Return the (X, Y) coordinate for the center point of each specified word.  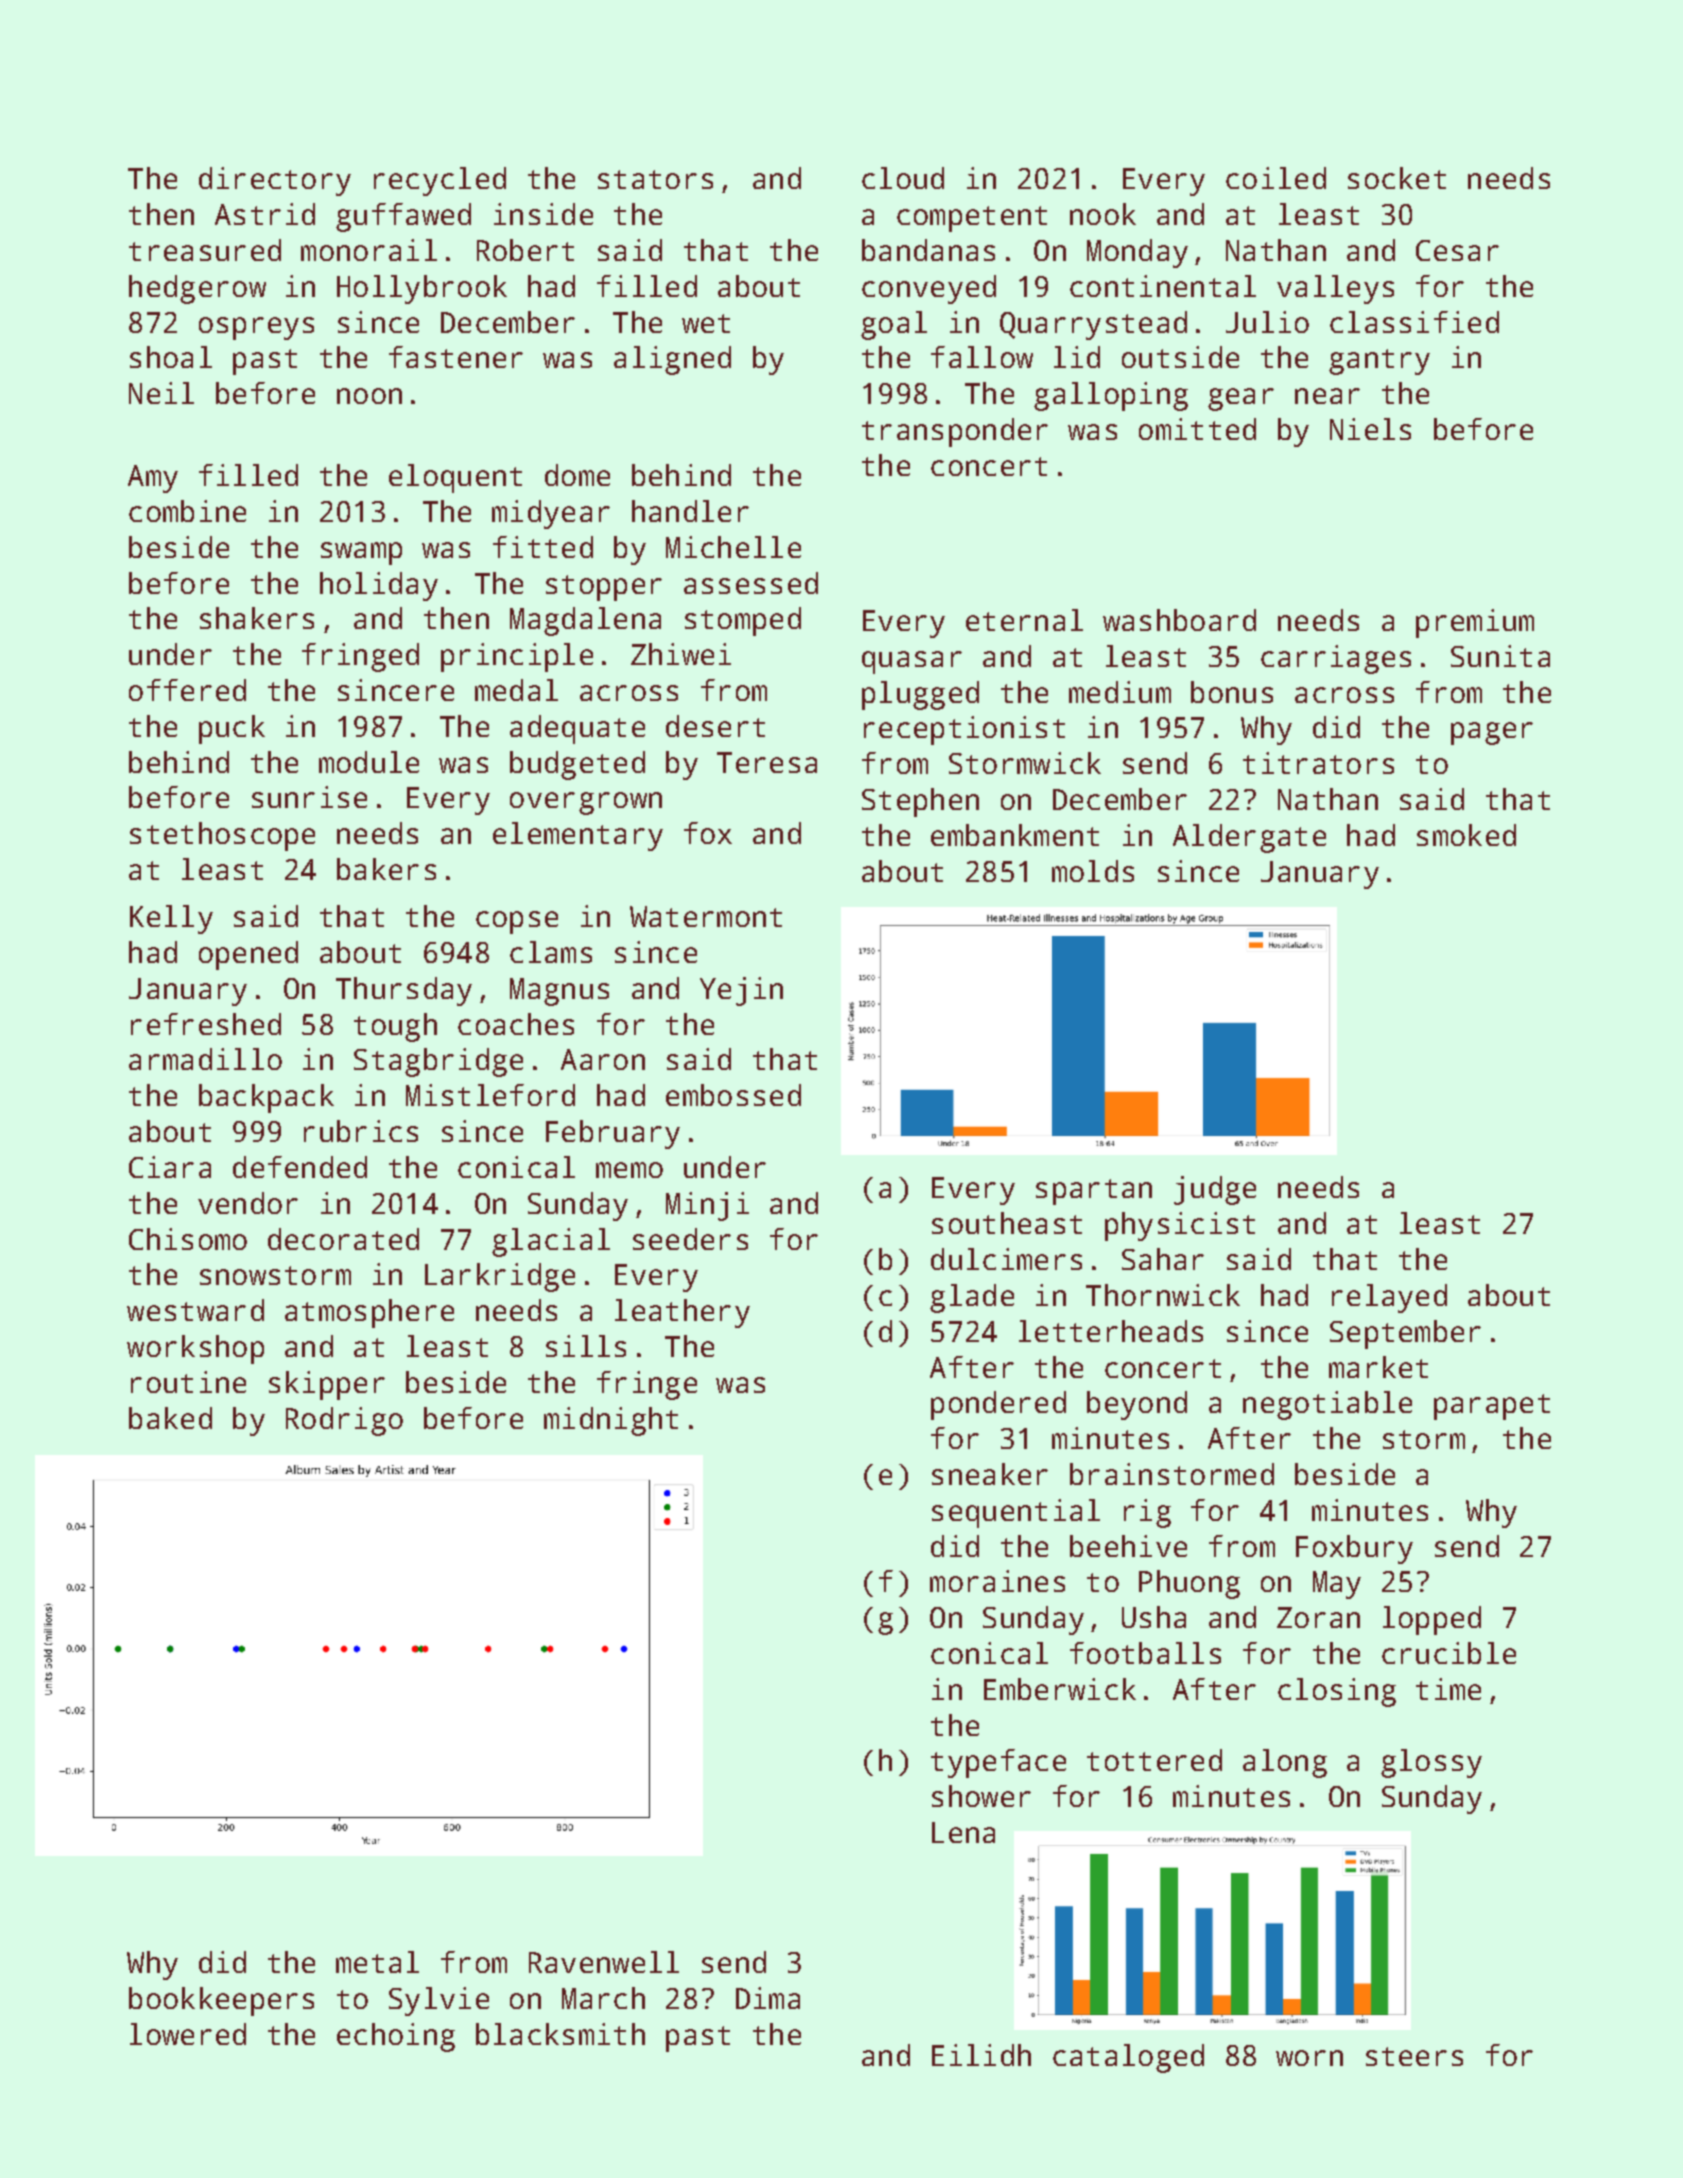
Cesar (1457, 250)
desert (715, 726)
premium (1475, 623)
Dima (768, 1998)
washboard (1179, 620)
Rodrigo (344, 1421)
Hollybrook (422, 289)
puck (232, 729)
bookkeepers (221, 2001)
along (1285, 1763)
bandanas (928, 250)
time (1448, 1689)
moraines (997, 1581)
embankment (1015, 835)
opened (248, 955)
